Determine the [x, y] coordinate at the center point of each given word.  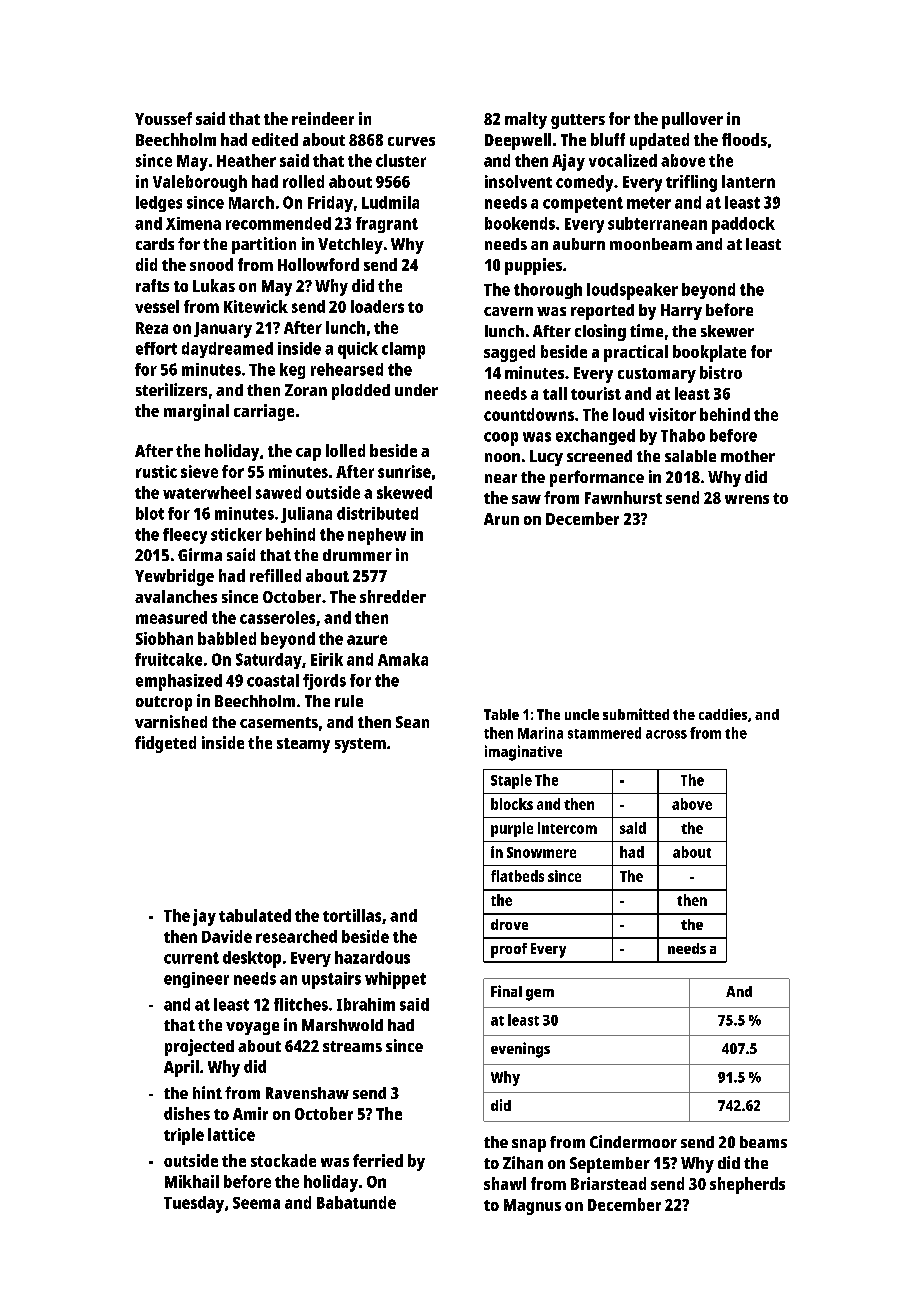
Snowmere [541, 852]
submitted [636, 714]
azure [367, 640]
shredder [393, 596]
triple [184, 1136]
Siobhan [164, 638]
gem [540, 995]
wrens [747, 499]
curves [411, 141]
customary [657, 375]
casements [279, 722]
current [191, 958]
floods [744, 139]
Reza [152, 328]
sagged [509, 353]
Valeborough [200, 183]
